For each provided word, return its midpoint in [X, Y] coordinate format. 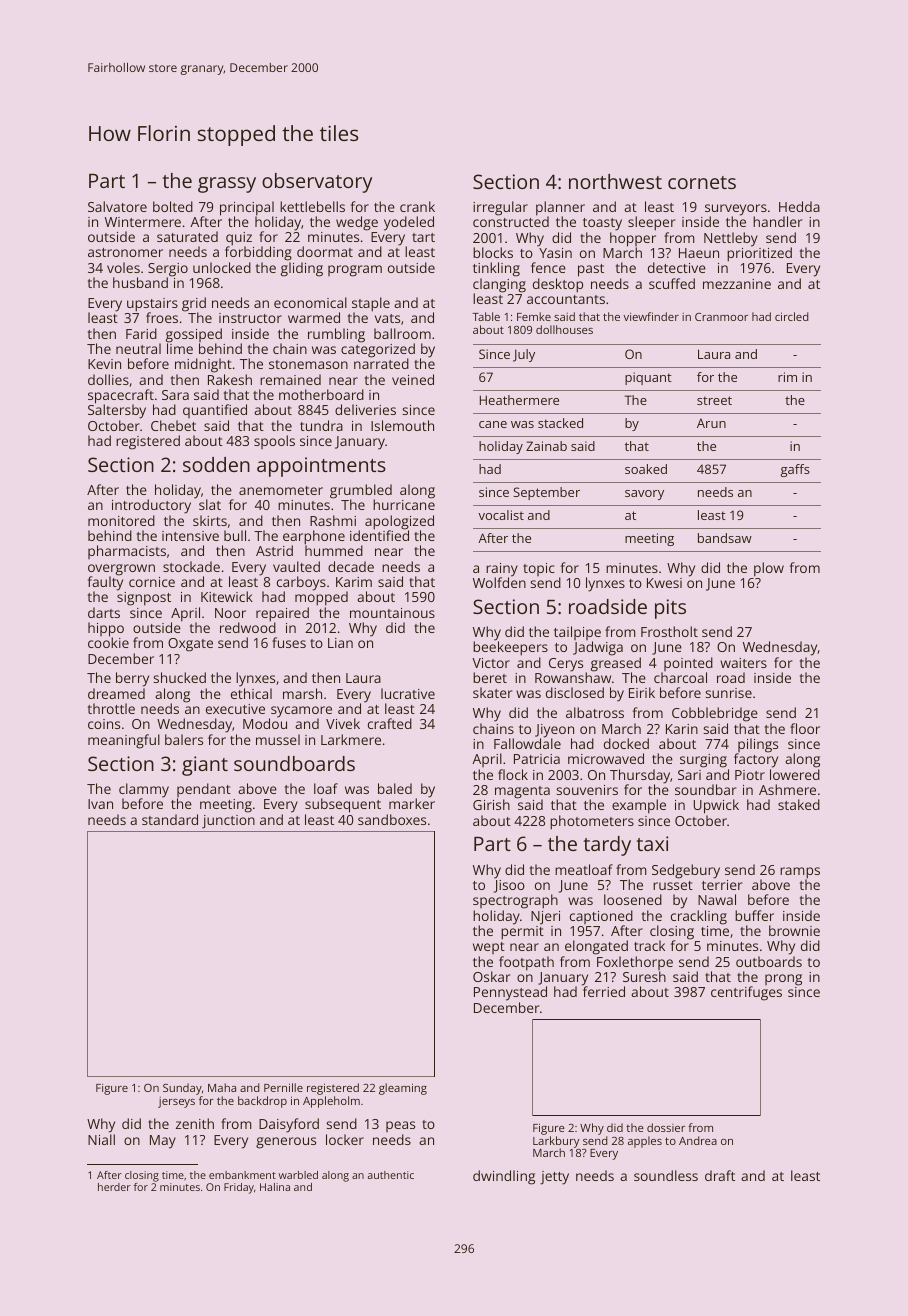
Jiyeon [554, 731]
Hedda [799, 206]
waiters [743, 663]
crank [417, 206]
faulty [105, 584]
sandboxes [392, 819]
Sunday [182, 1089]
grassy [227, 185]
